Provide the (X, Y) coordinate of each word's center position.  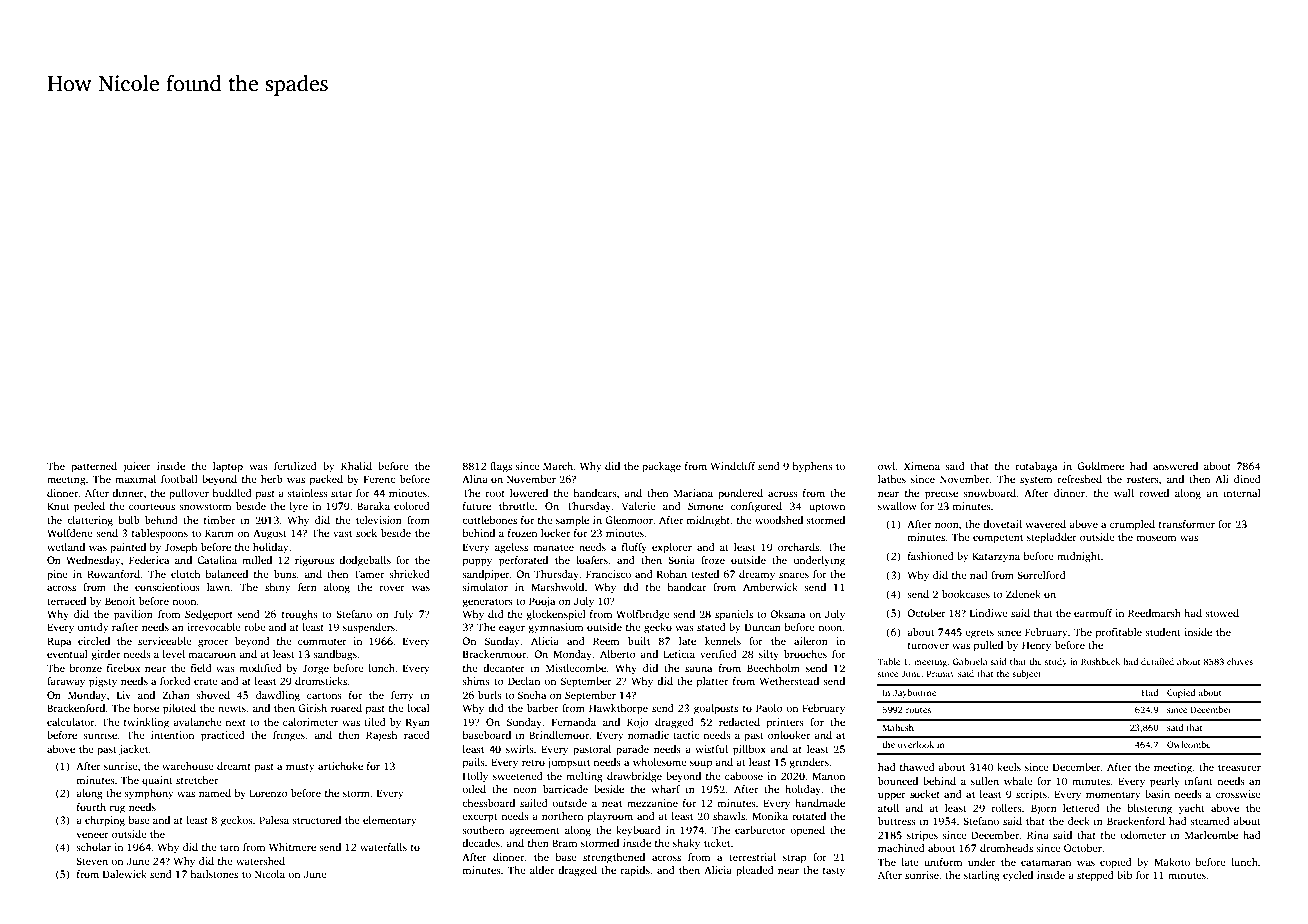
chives (1240, 661)
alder (542, 870)
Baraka (373, 506)
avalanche (197, 722)
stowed (1222, 613)
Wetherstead (789, 681)
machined (901, 848)
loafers (592, 560)
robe (255, 627)
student (1163, 632)
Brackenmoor (494, 654)
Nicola (270, 874)
